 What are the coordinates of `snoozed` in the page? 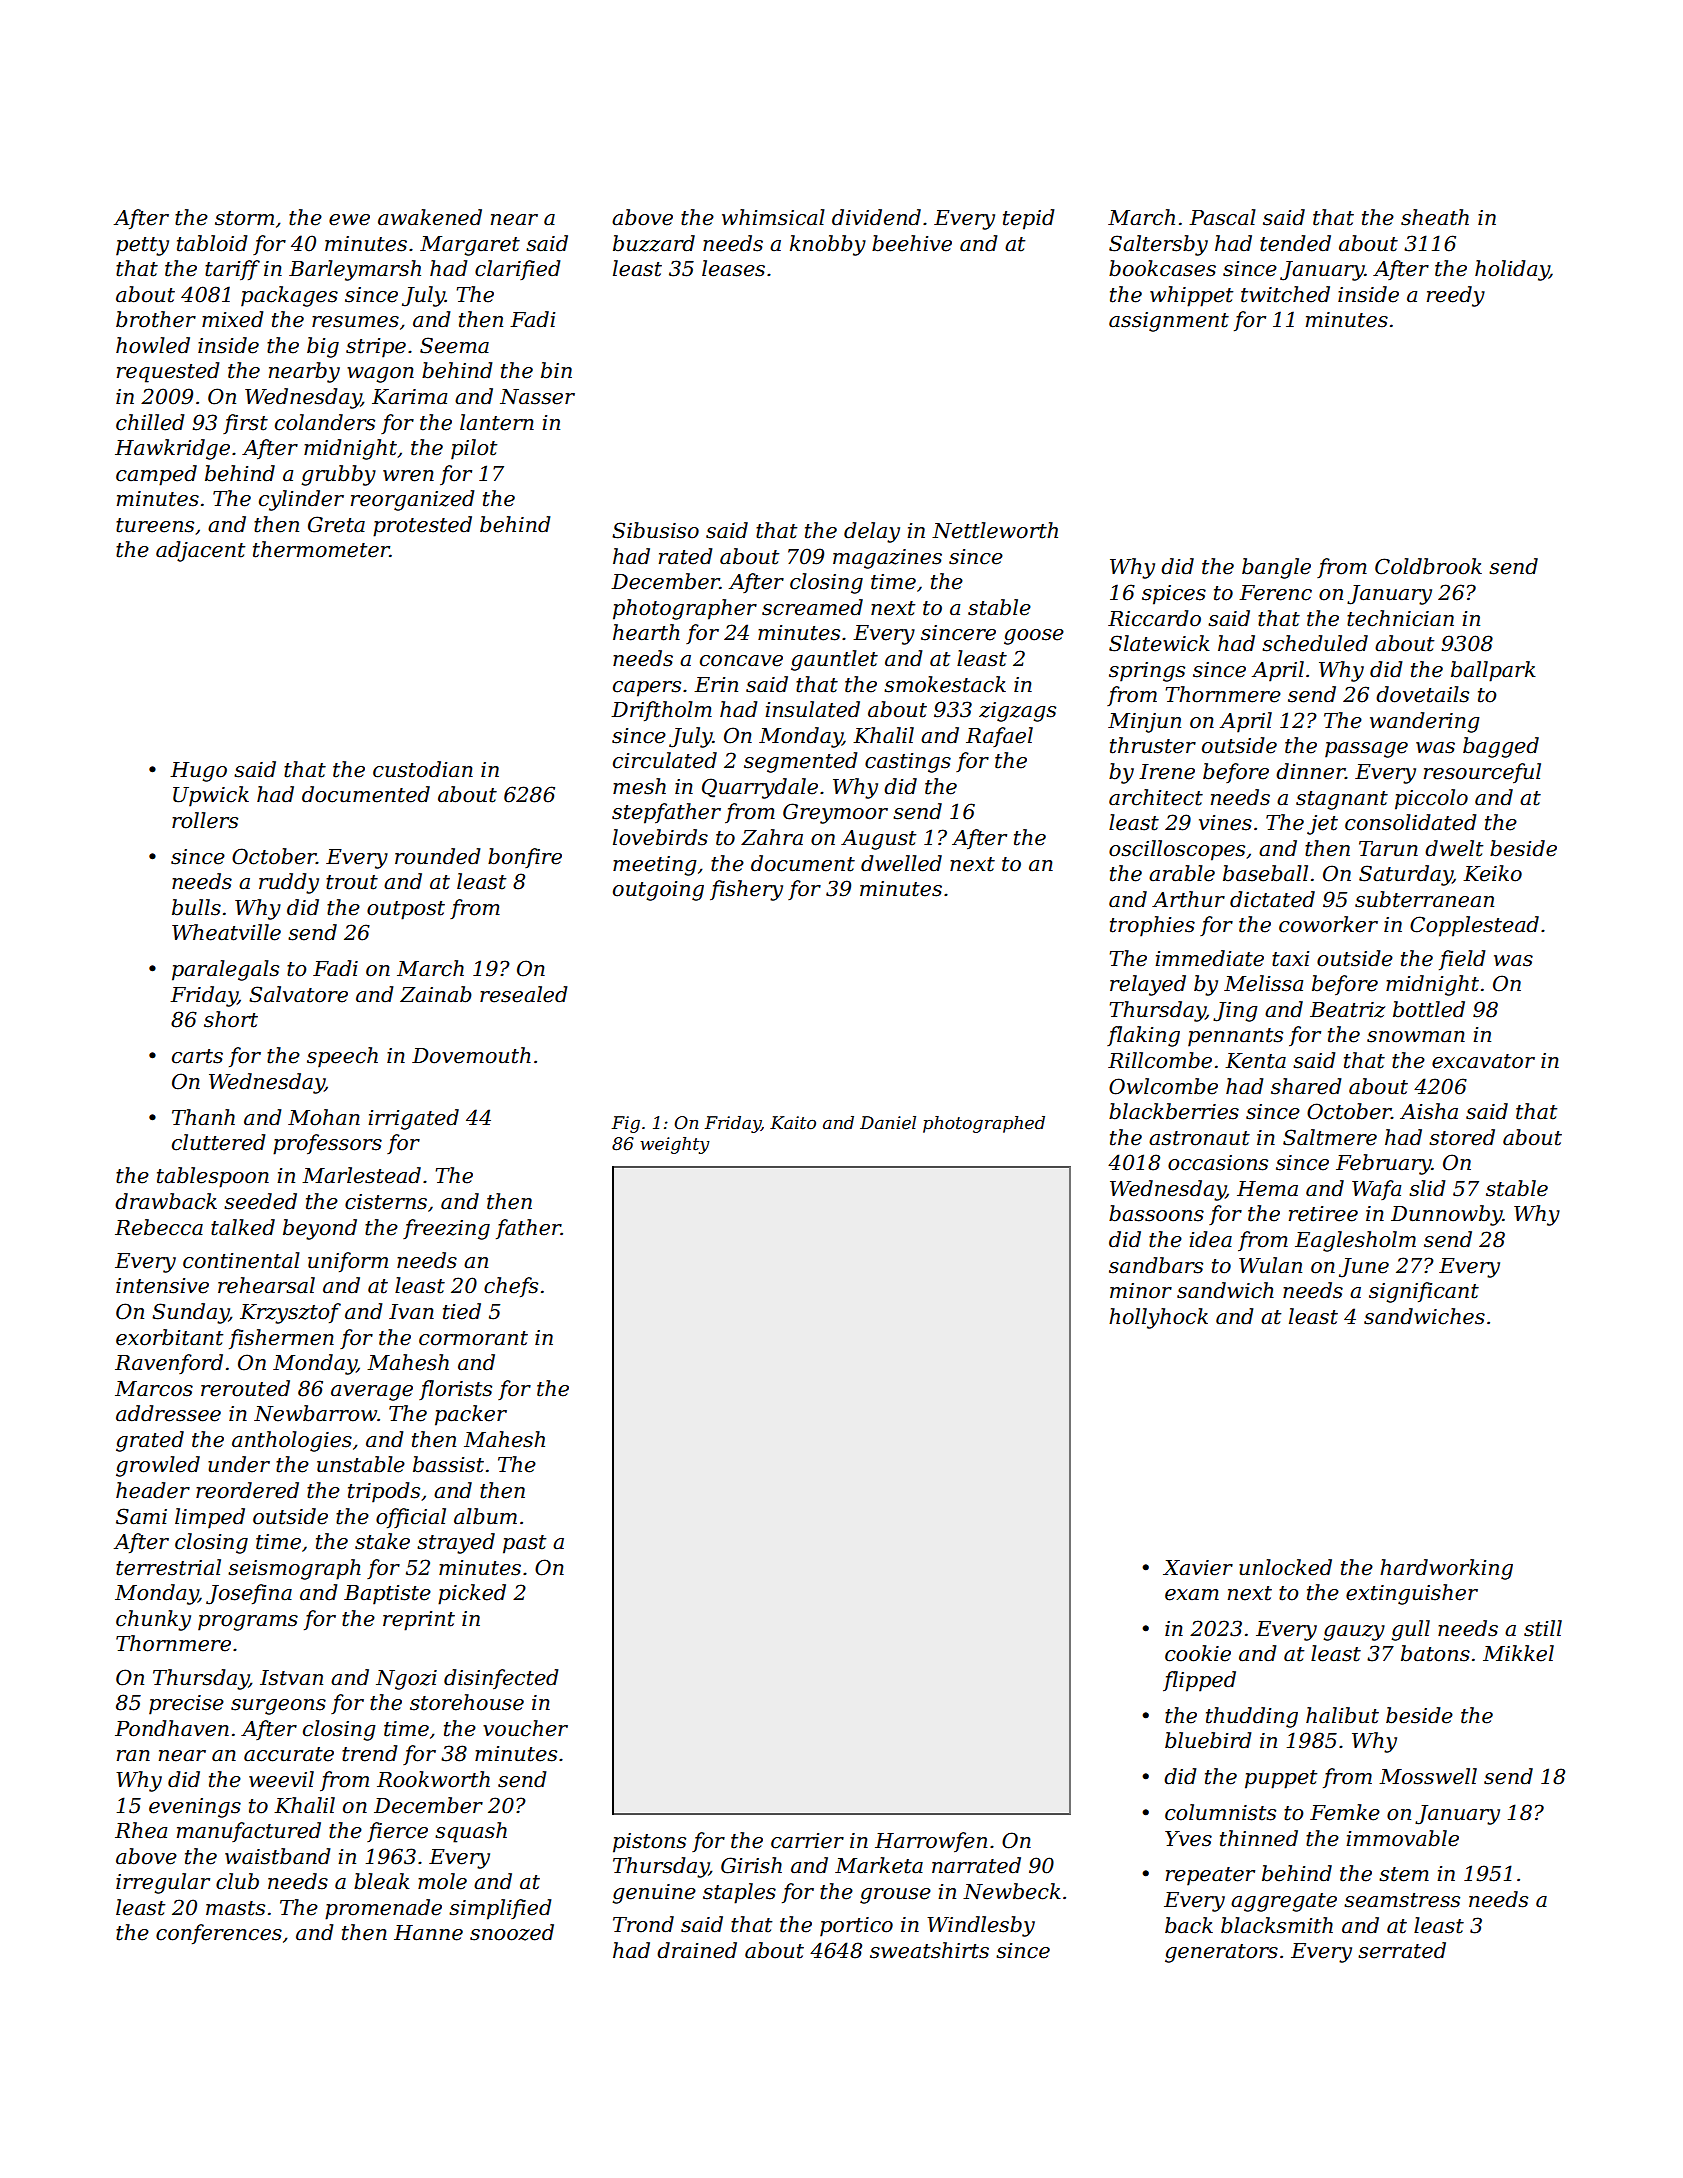 It's located at (512, 1932).
